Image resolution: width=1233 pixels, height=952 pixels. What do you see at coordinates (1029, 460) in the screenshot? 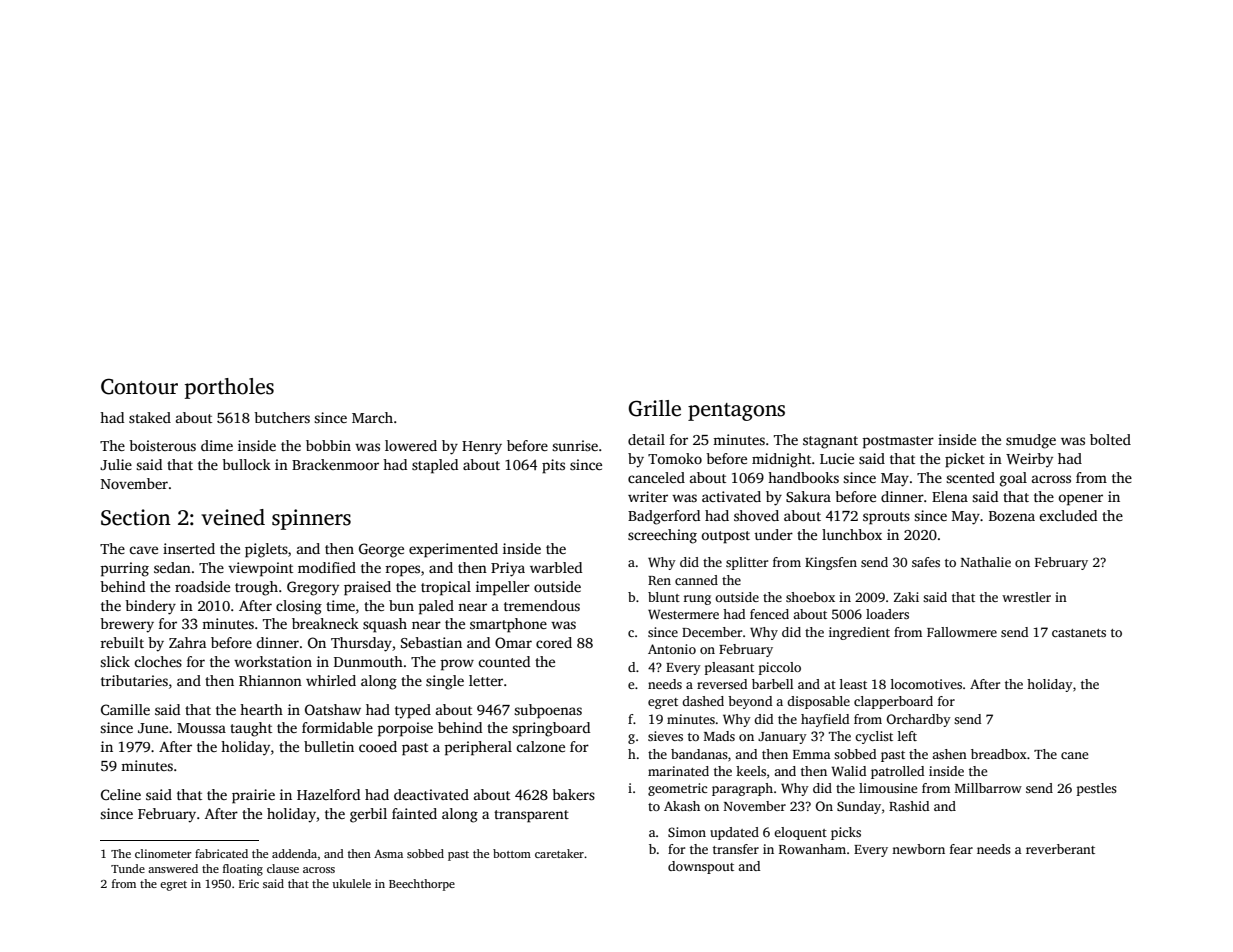
I see `Weirby` at bounding box center [1029, 460].
